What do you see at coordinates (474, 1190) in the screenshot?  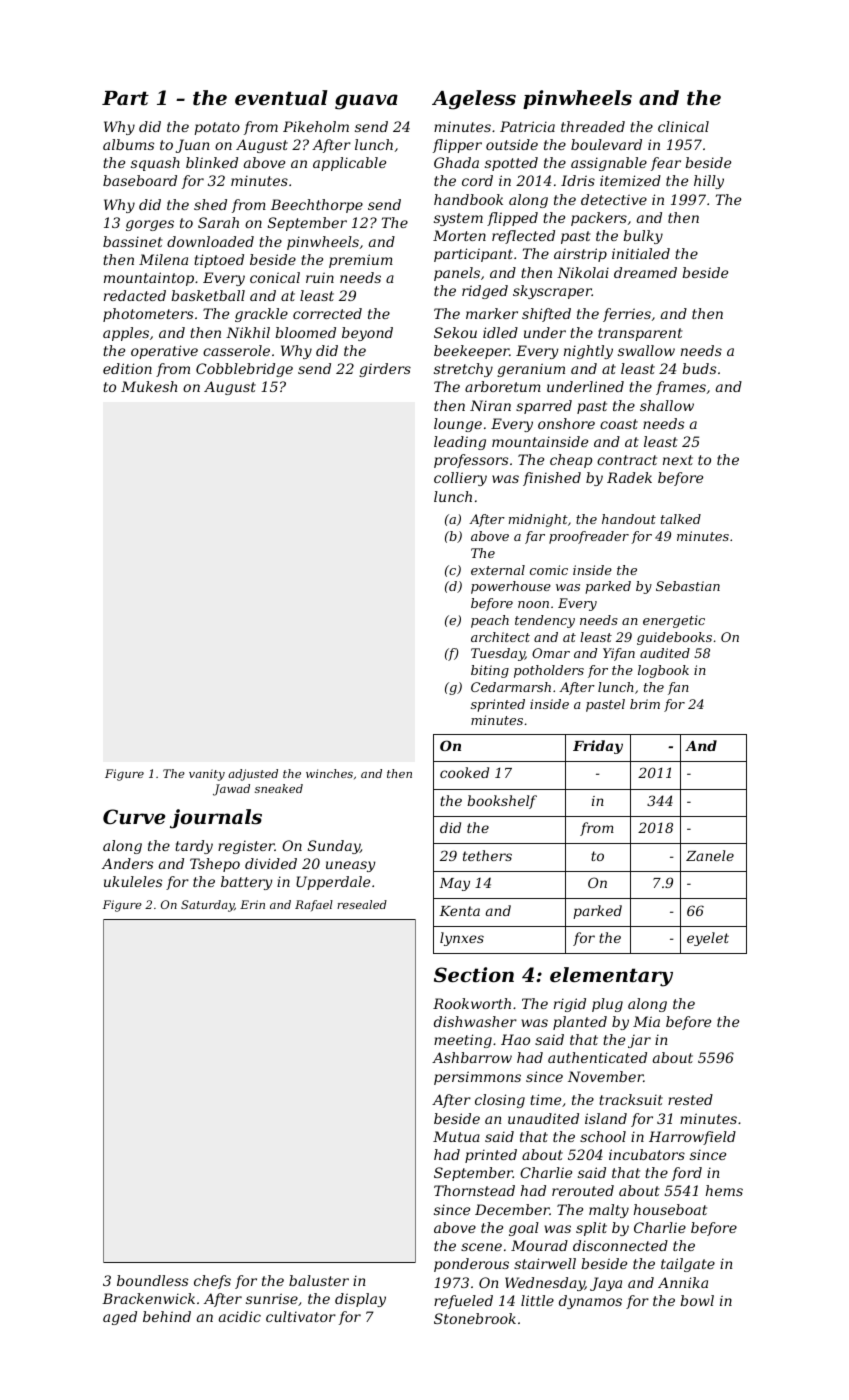 I see `Thornstead` at bounding box center [474, 1190].
